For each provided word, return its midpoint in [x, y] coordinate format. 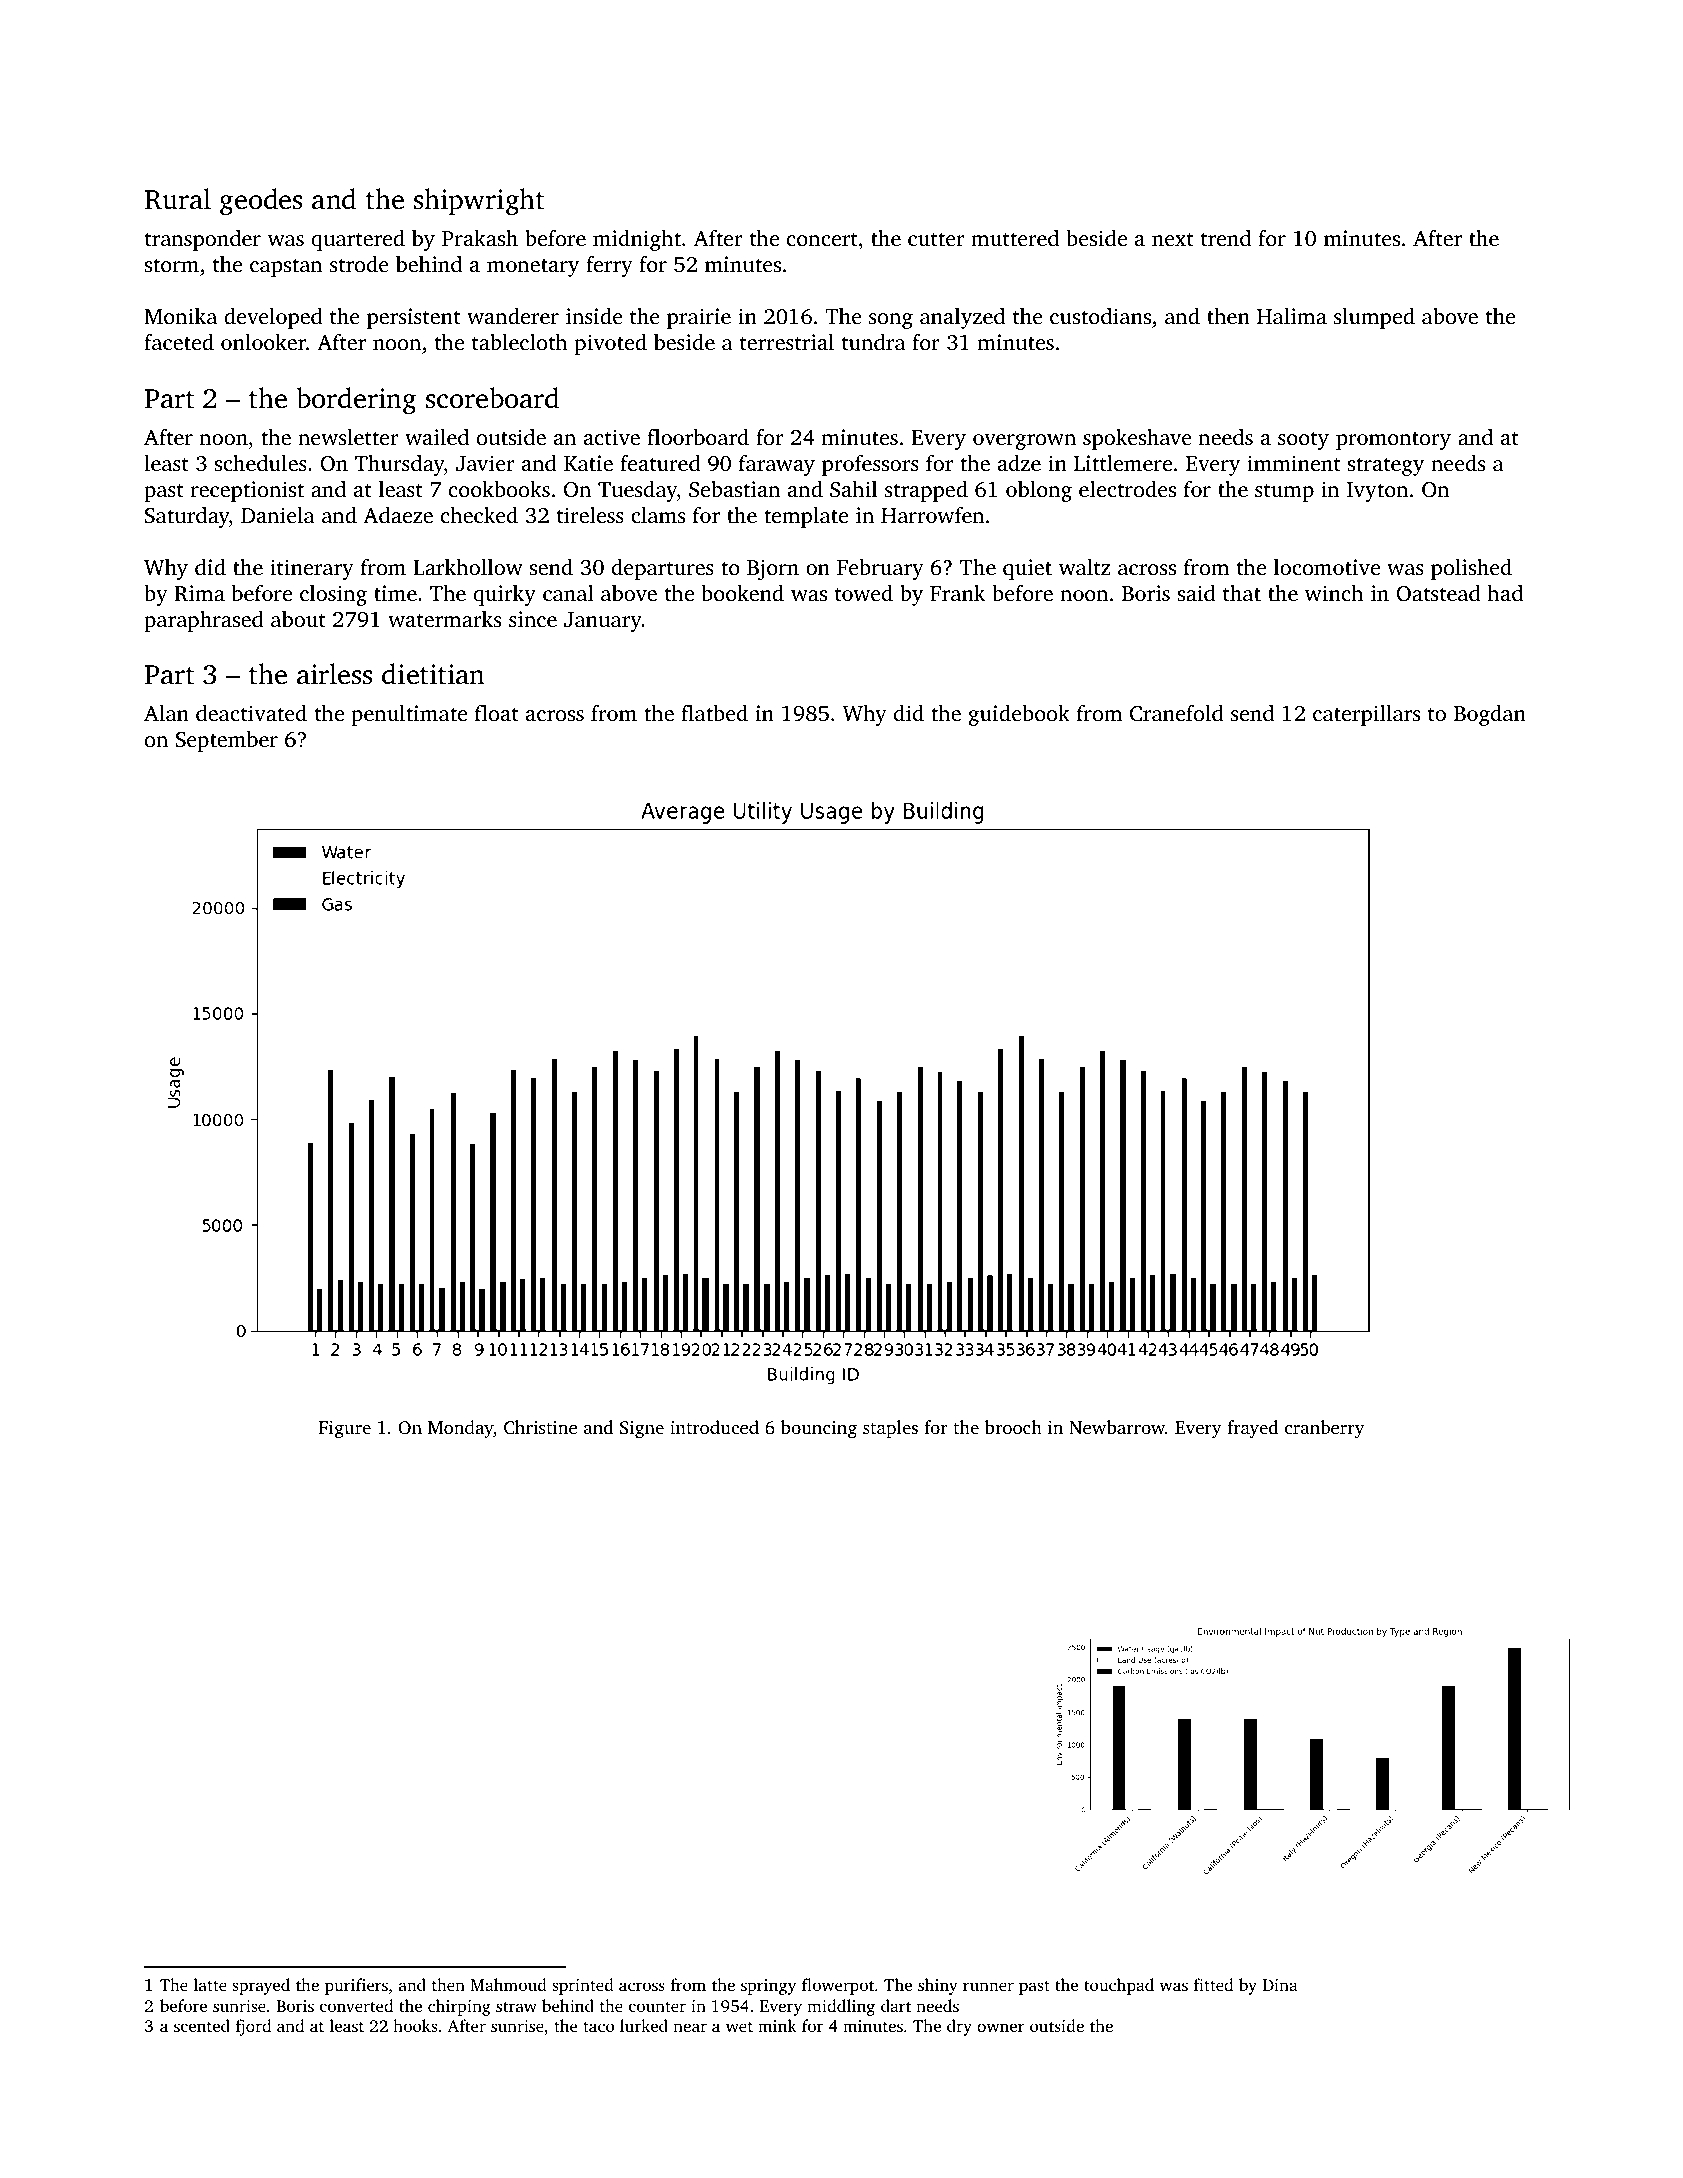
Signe [642, 1429]
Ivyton [1377, 492]
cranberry [1324, 1429]
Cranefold [1177, 713]
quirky [504, 595]
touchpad [1119, 1986]
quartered [358, 240]
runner [988, 1986]
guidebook [1019, 715]
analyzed [962, 318]
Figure [345, 1430]
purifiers [356, 1986]
